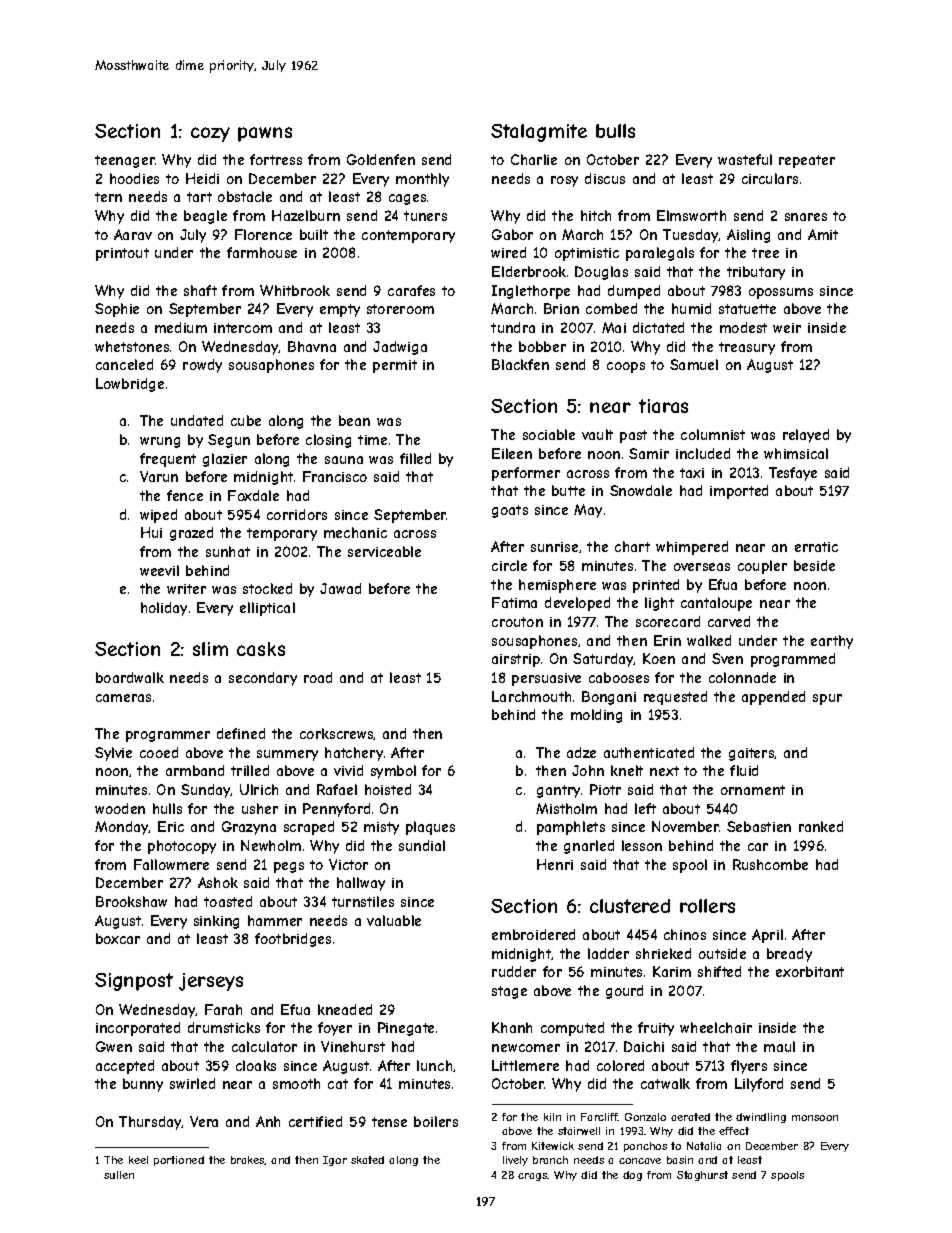  Describe the element at coordinates (262, 252) in the image. I see `farmhouse` at that location.
